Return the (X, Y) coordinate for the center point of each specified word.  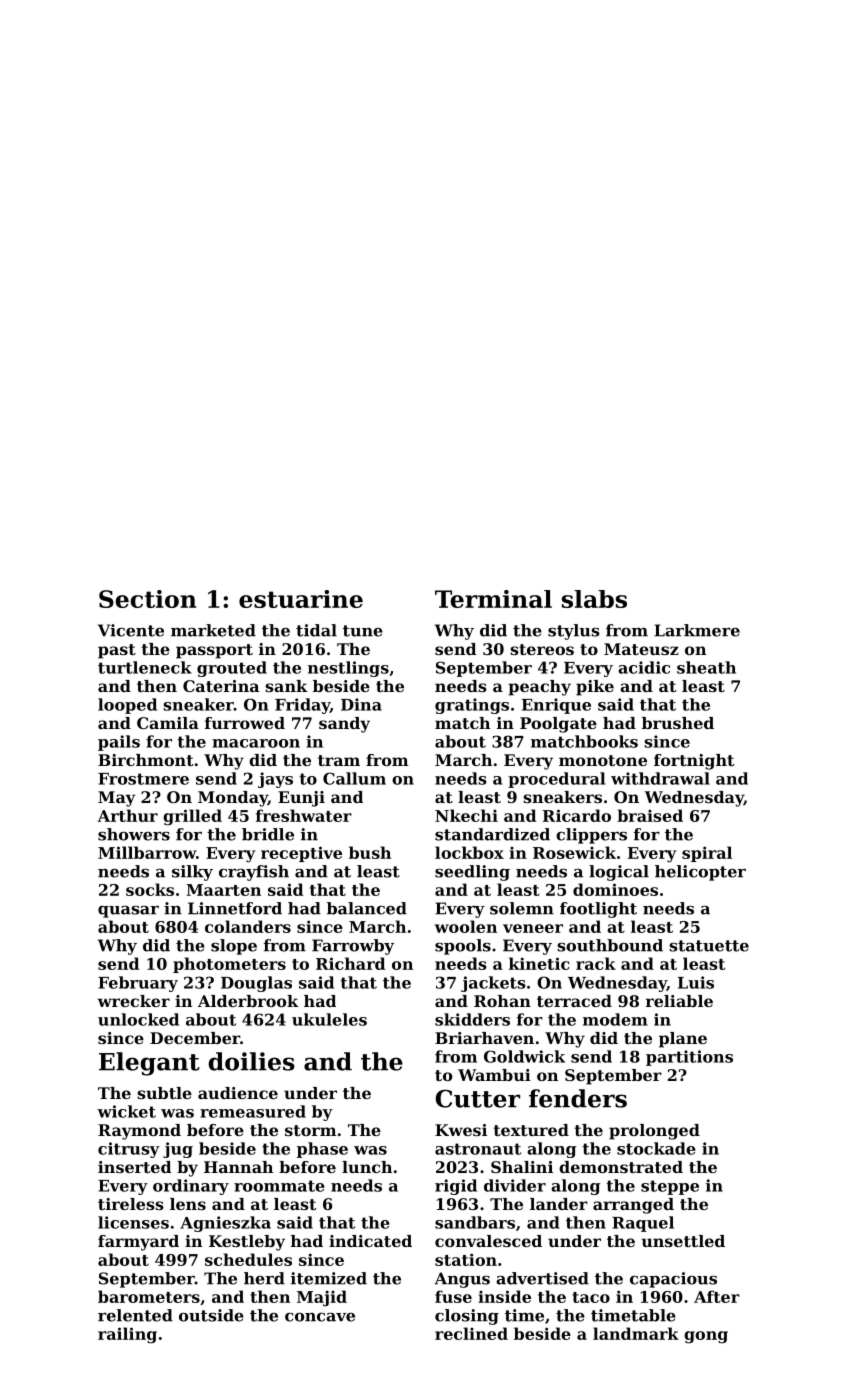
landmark (636, 1333)
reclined (471, 1333)
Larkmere (697, 630)
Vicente (131, 630)
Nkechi (466, 815)
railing (127, 1335)
